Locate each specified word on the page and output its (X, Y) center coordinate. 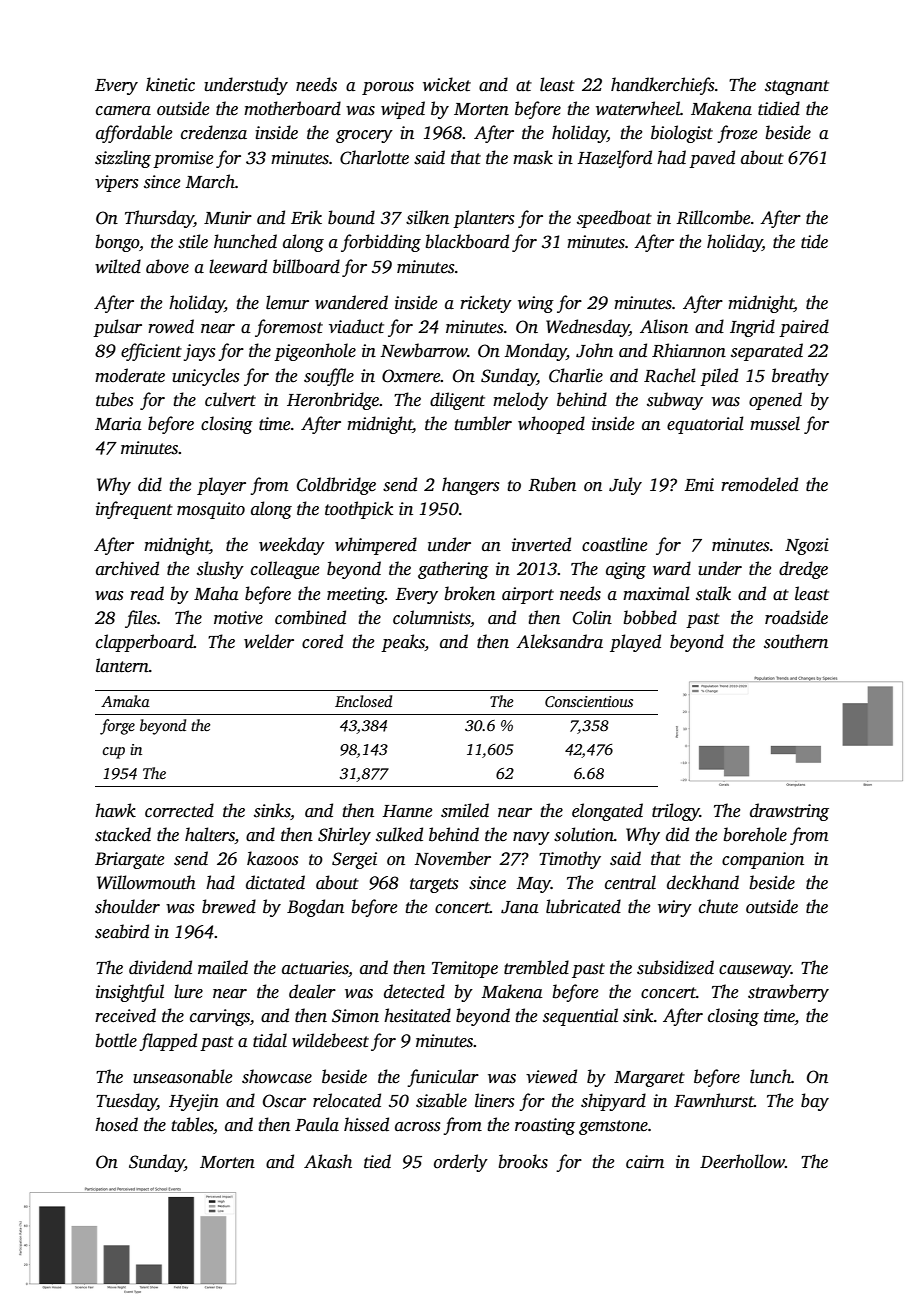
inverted (541, 544)
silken (427, 217)
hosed (116, 1124)
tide (814, 241)
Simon (355, 1016)
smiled (465, 810)
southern (796, 641)
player (221, 486)
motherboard (292, 108)
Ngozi (807, 546)
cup (114, 753)
